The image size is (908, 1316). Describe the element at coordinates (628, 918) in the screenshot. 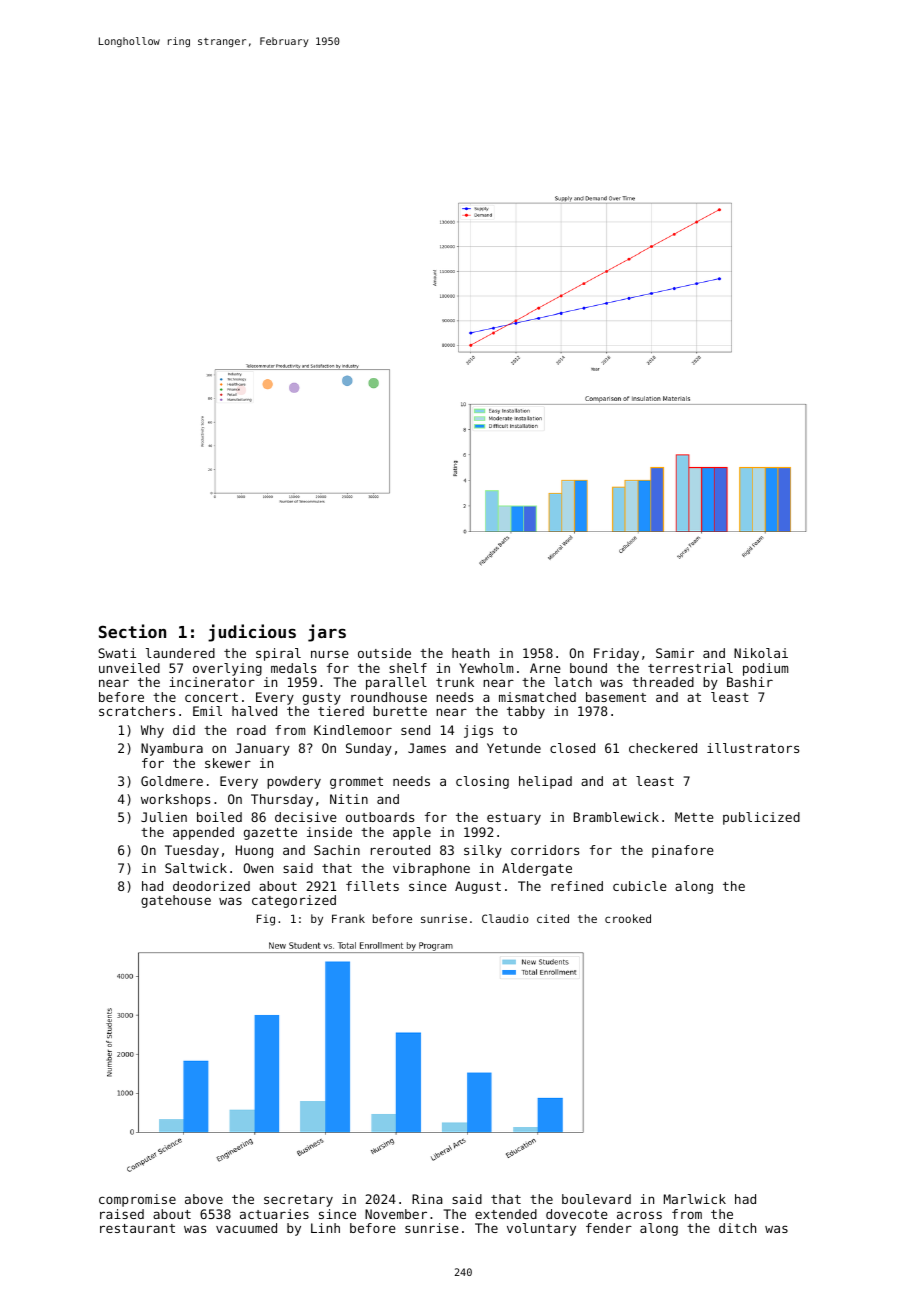

I see `crooked` at that location.
